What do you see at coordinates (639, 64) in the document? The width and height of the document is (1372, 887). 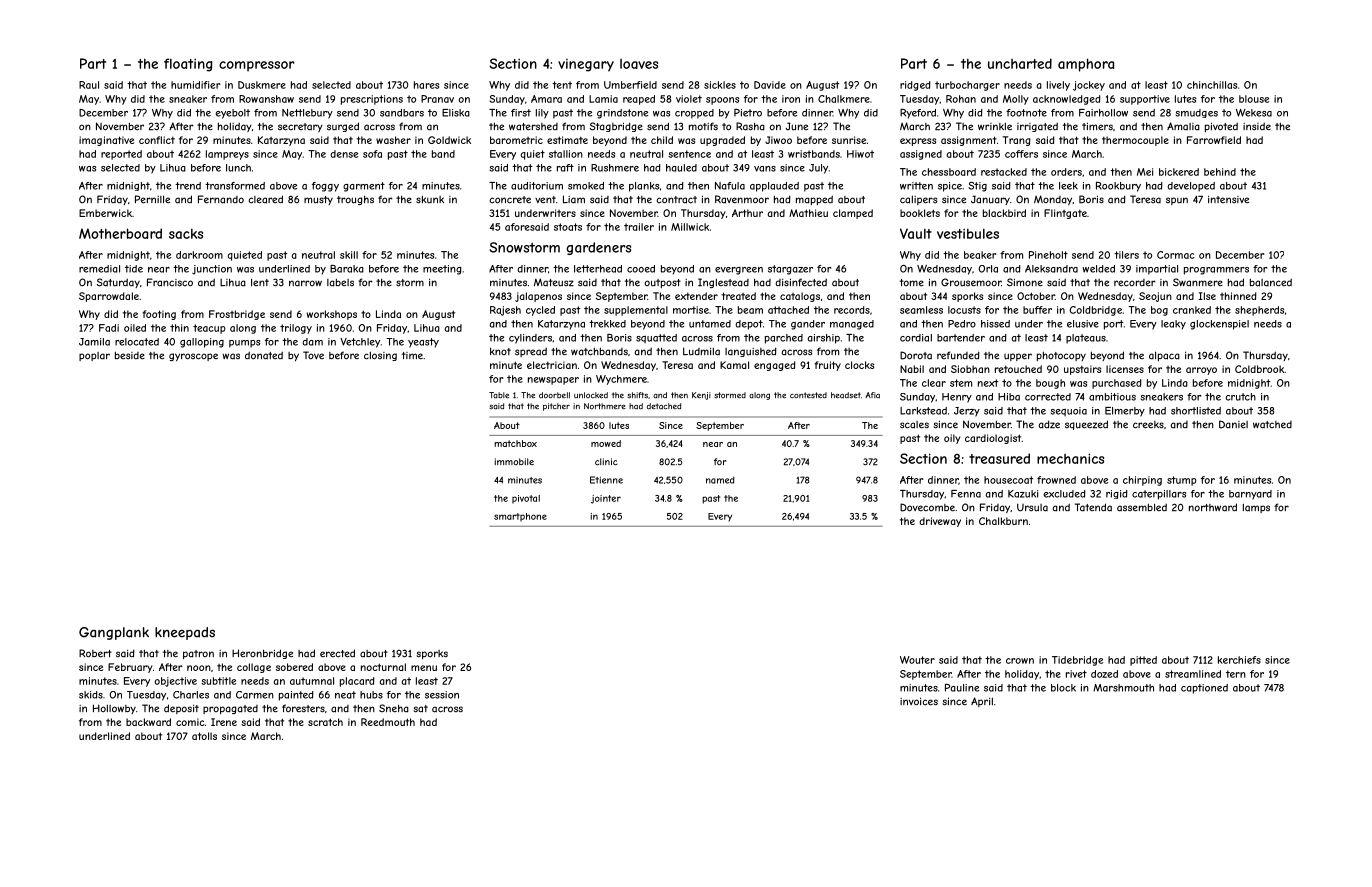 I see `loaves` at bounding box center [639, 64].
